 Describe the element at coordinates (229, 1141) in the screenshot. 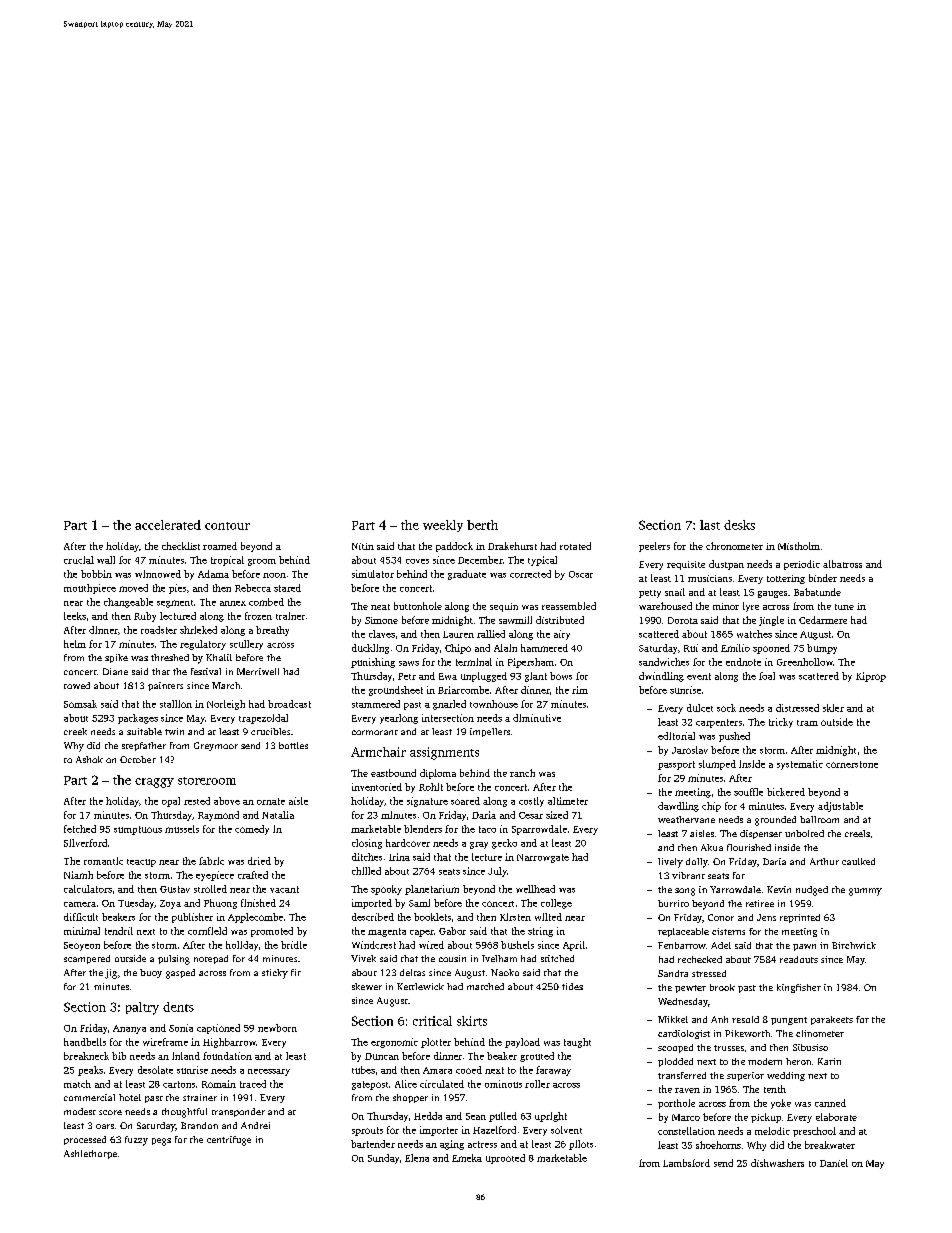

I see `centrifuge` at that location.
